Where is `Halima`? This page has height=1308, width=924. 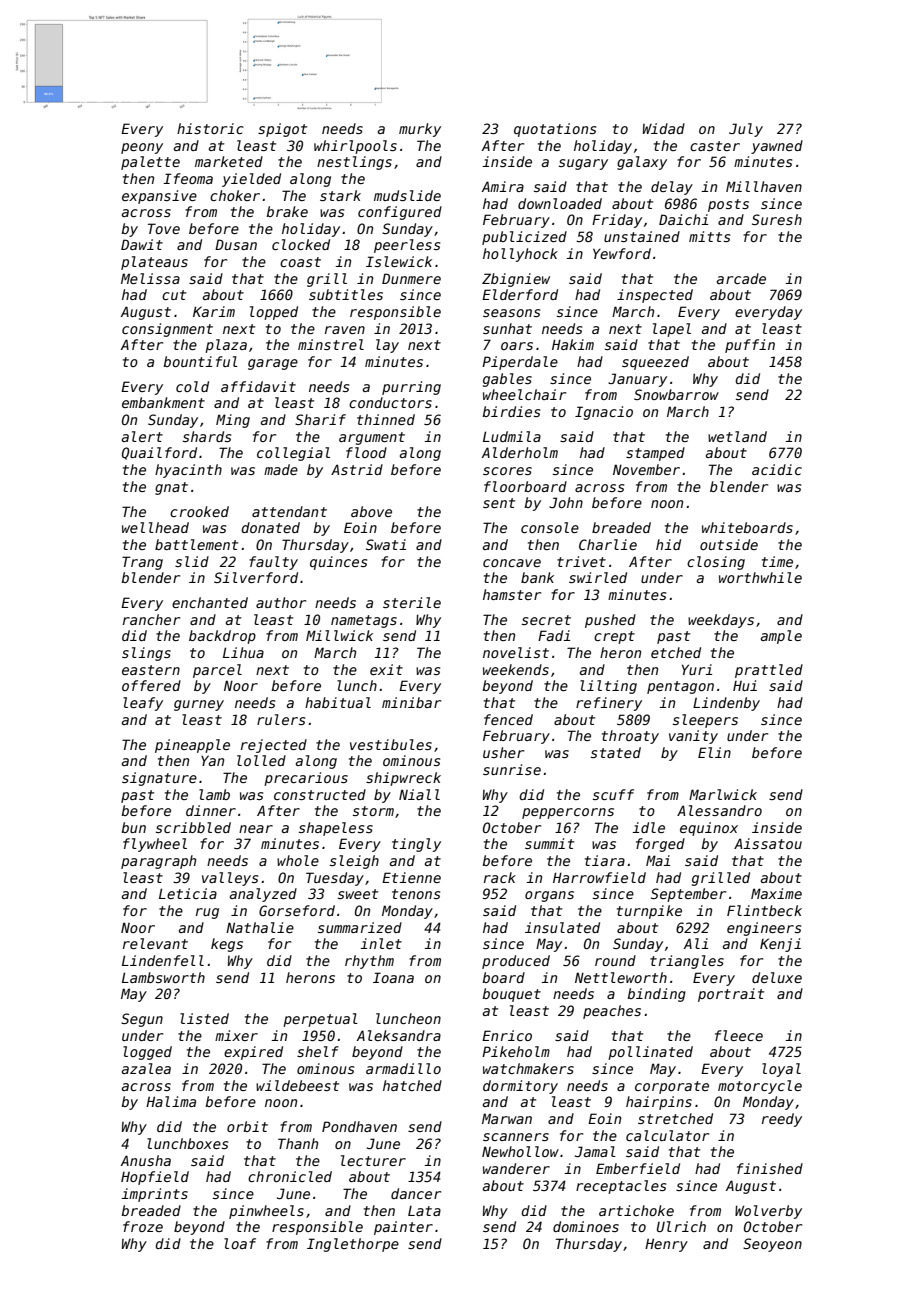 Halima is located at coordinates (171, 1101).
